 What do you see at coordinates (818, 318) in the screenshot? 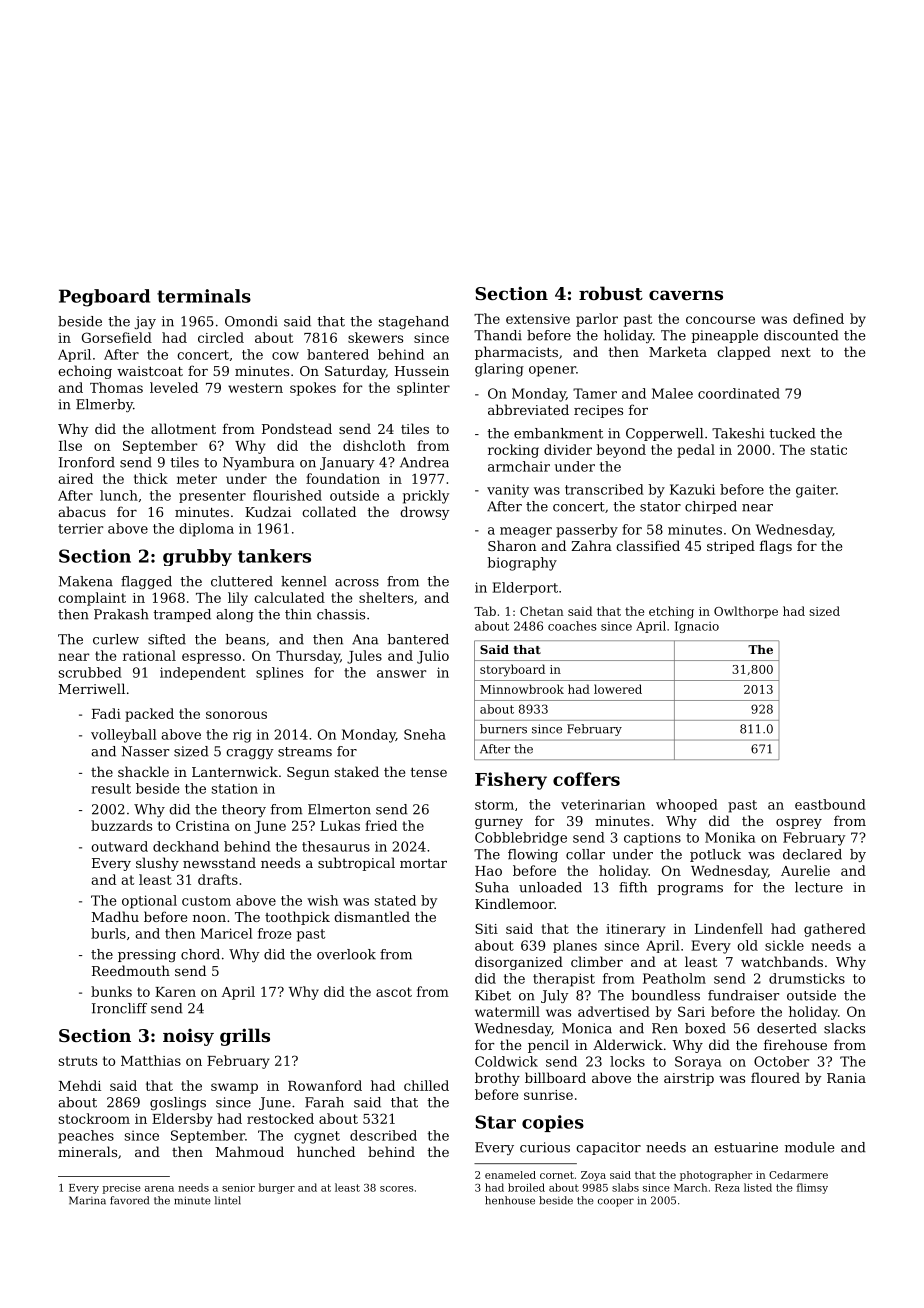
I see `defined` at bounding box center [818, 318].
